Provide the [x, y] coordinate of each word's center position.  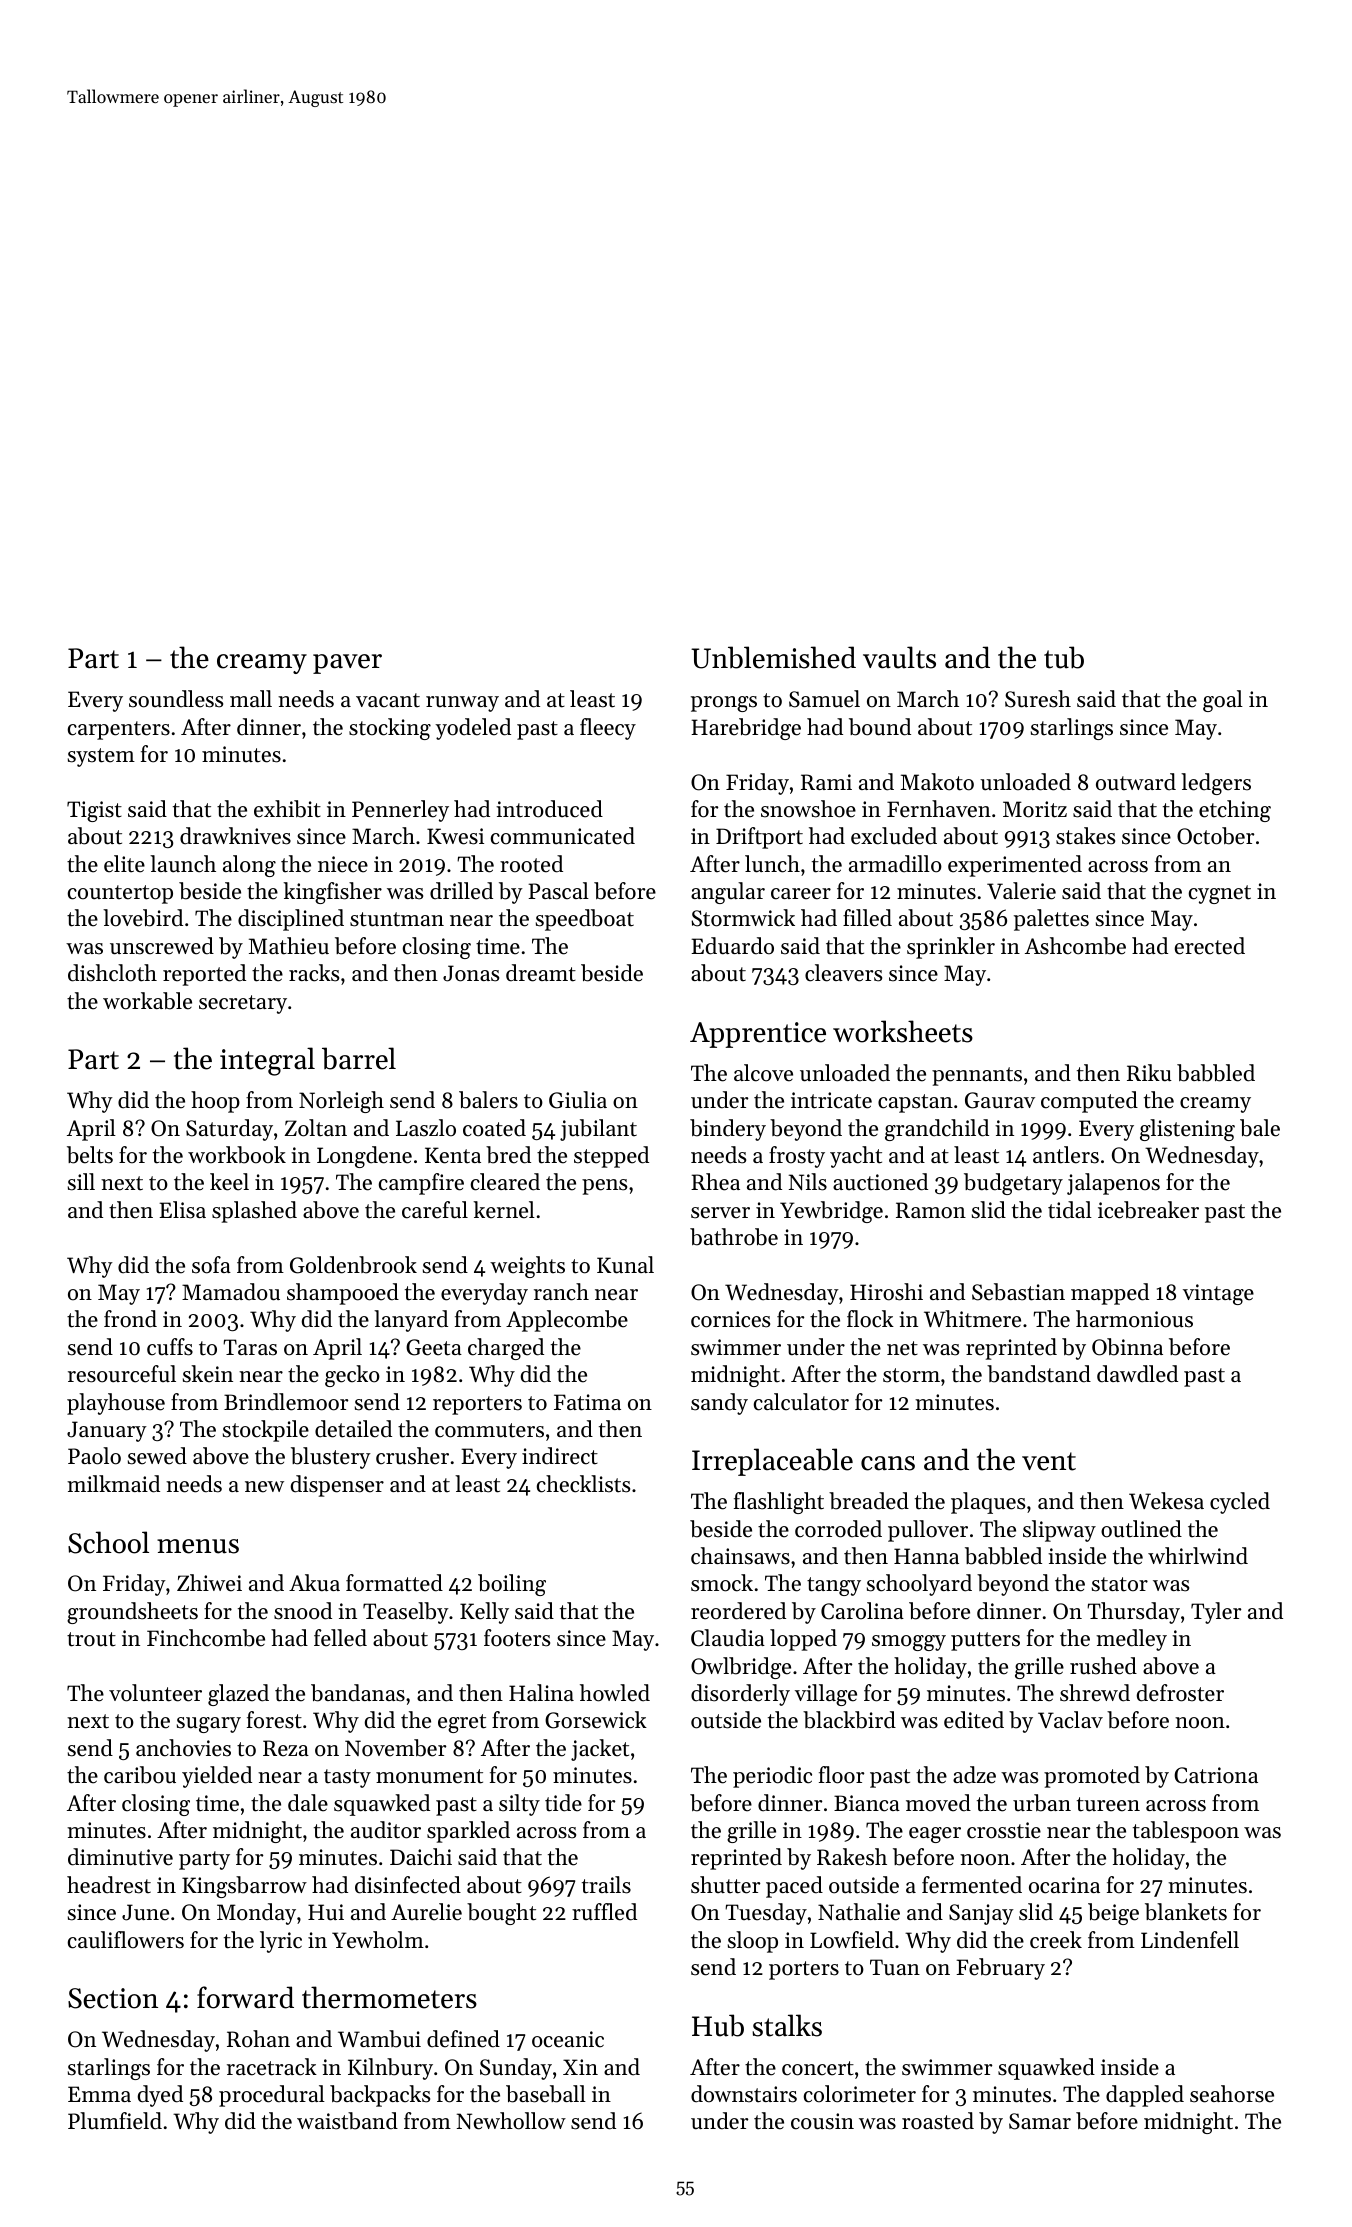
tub [1064, 657]
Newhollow [511, 2121]
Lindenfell [1190, 1940]
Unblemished [773, 657]
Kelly [484, 1613]
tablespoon [1186, 1832]
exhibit [287, 809]
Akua [314, 1583]
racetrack [272, 2067]
